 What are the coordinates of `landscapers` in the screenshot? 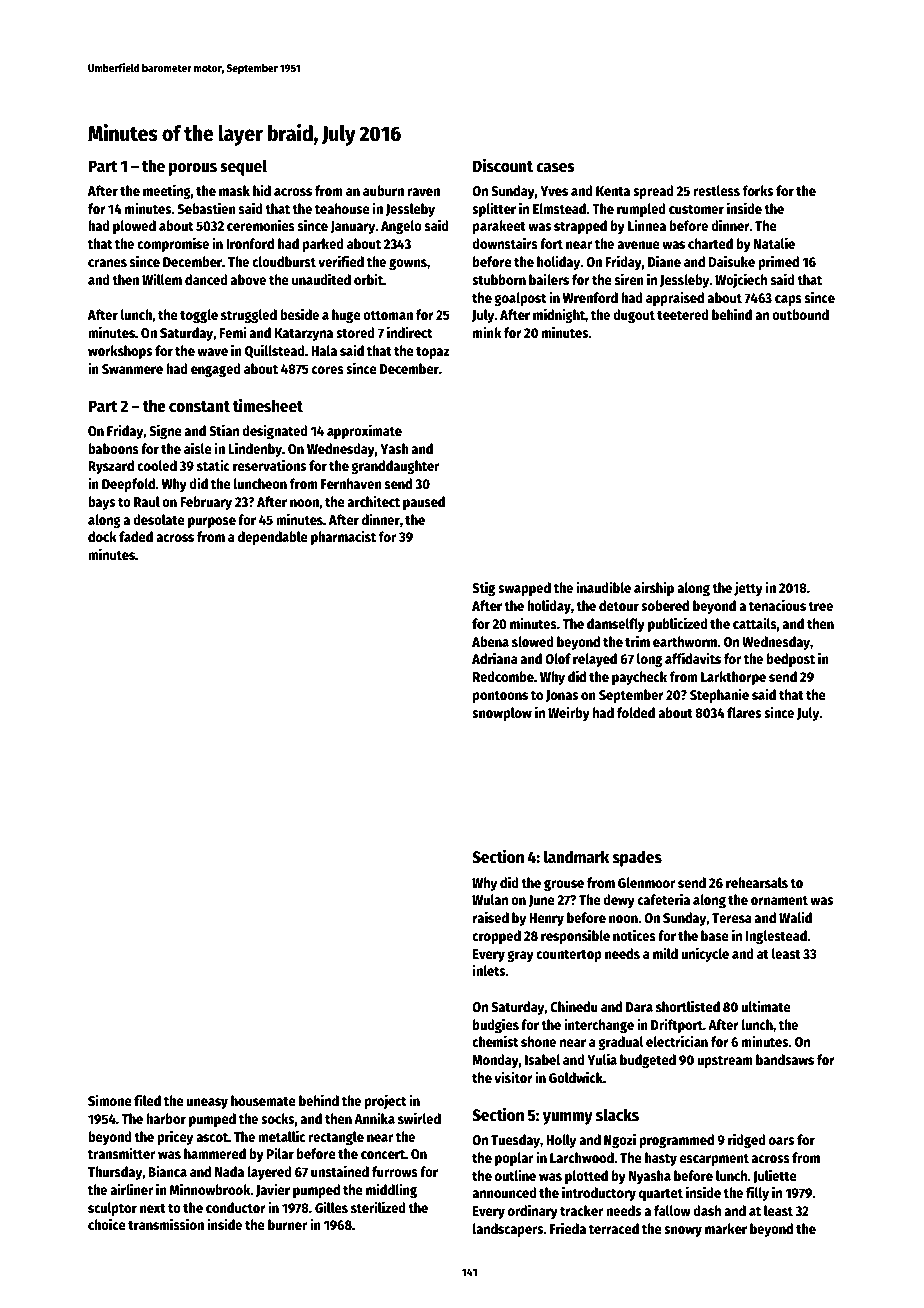 It's located at (508, 1230).
